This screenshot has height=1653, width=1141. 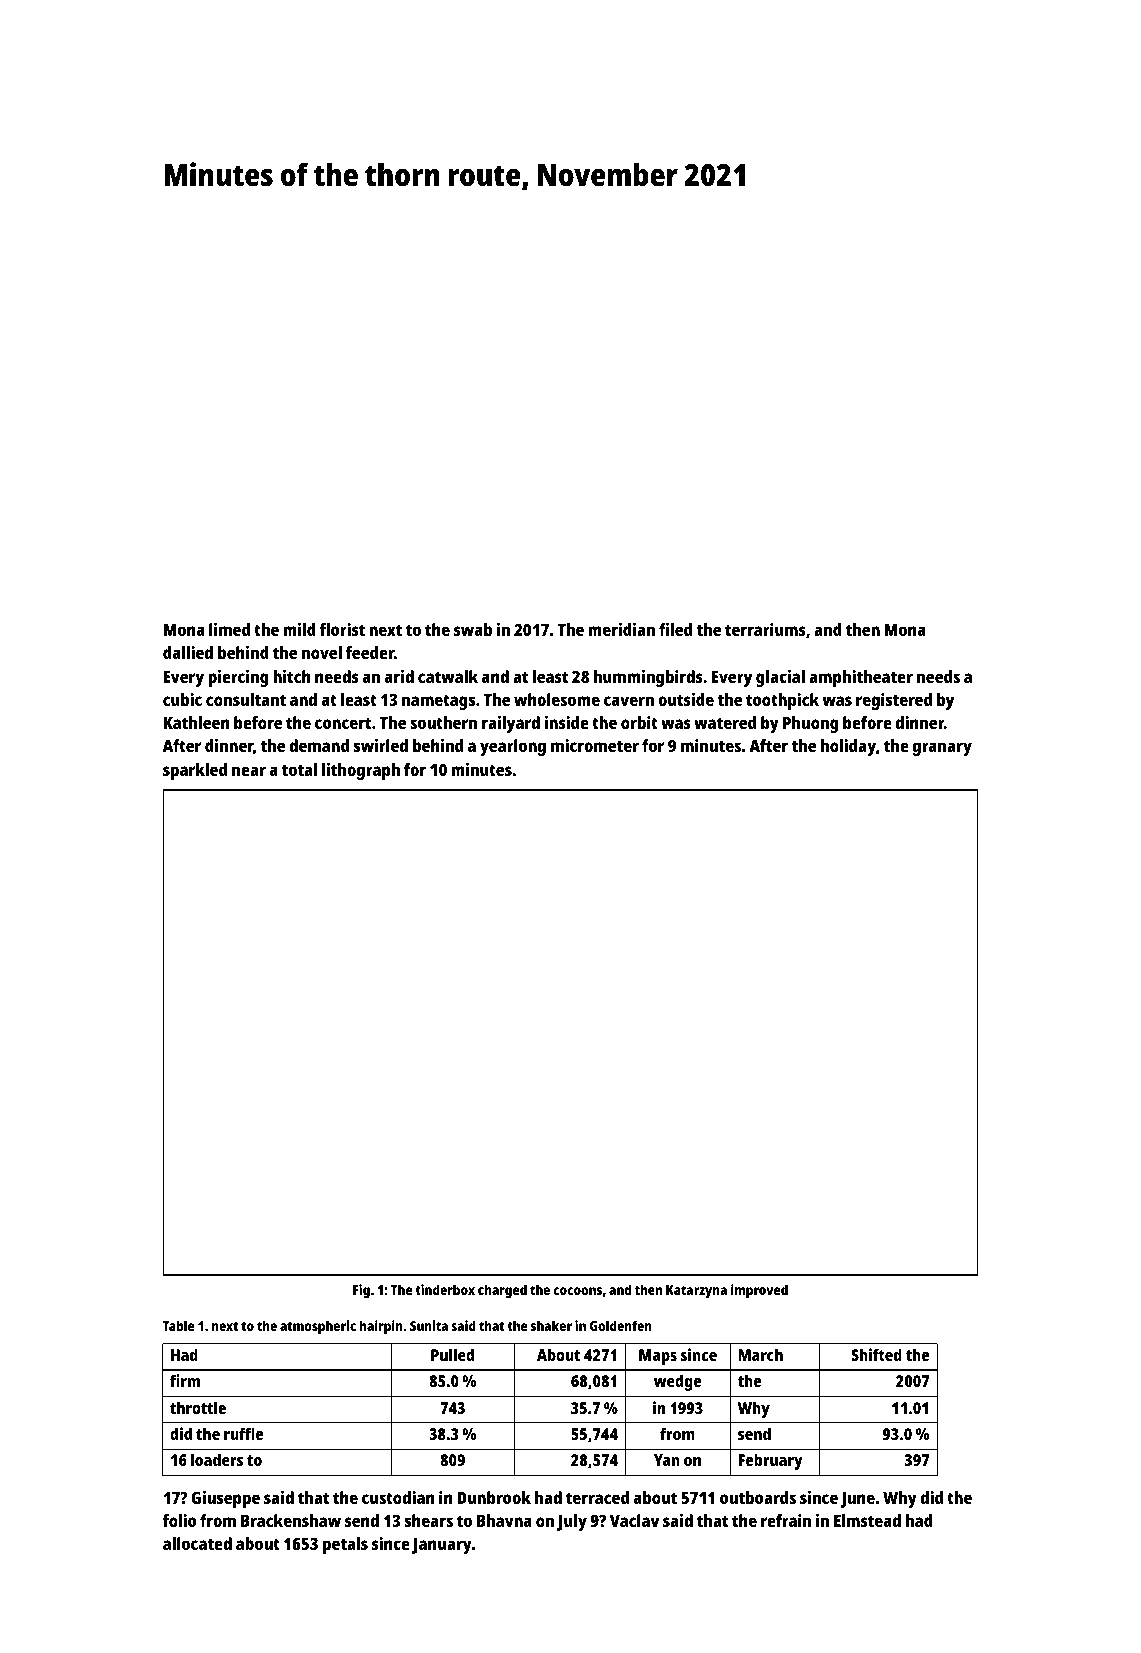 What do you see at coordinates (765, 629) in the screenshot?
I see `terrariums` at bounding box center [765, 629].
